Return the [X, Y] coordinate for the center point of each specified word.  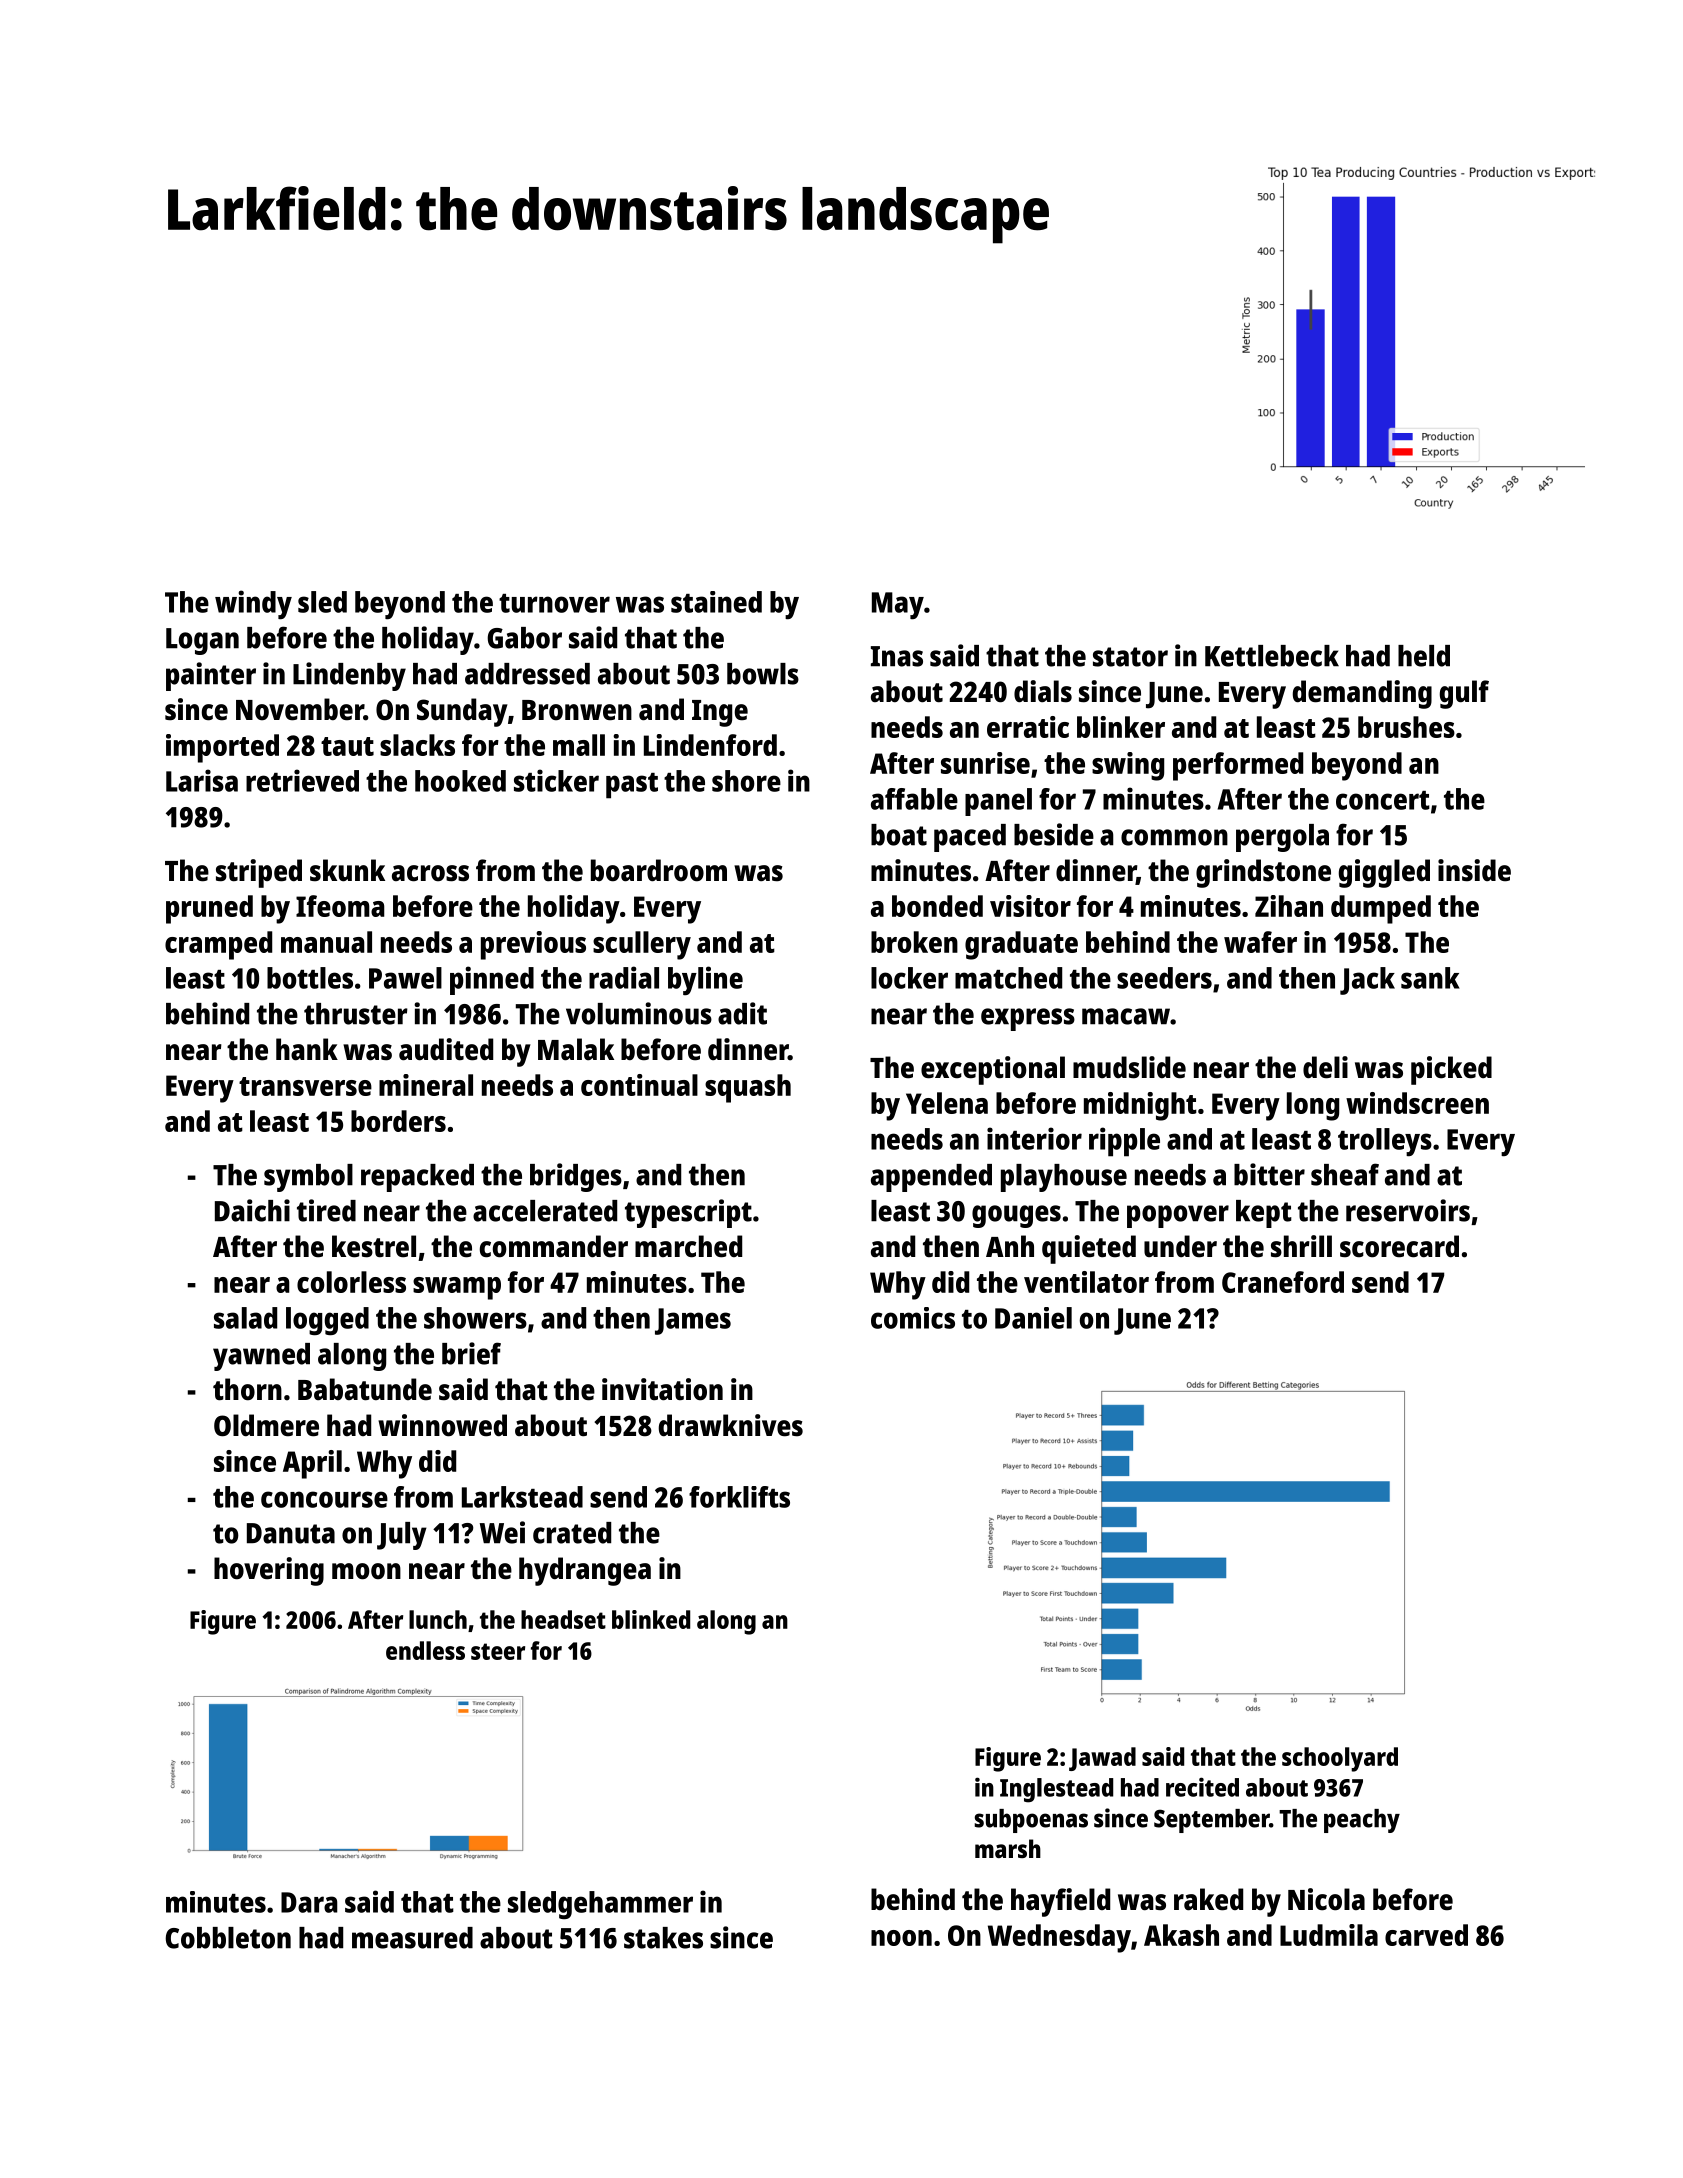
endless [425, 1650]
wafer [1260, 942]
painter [211, 676]
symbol [308, 1178]
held [1424, 656]
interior [1034, 1138]
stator [1130, 657]
